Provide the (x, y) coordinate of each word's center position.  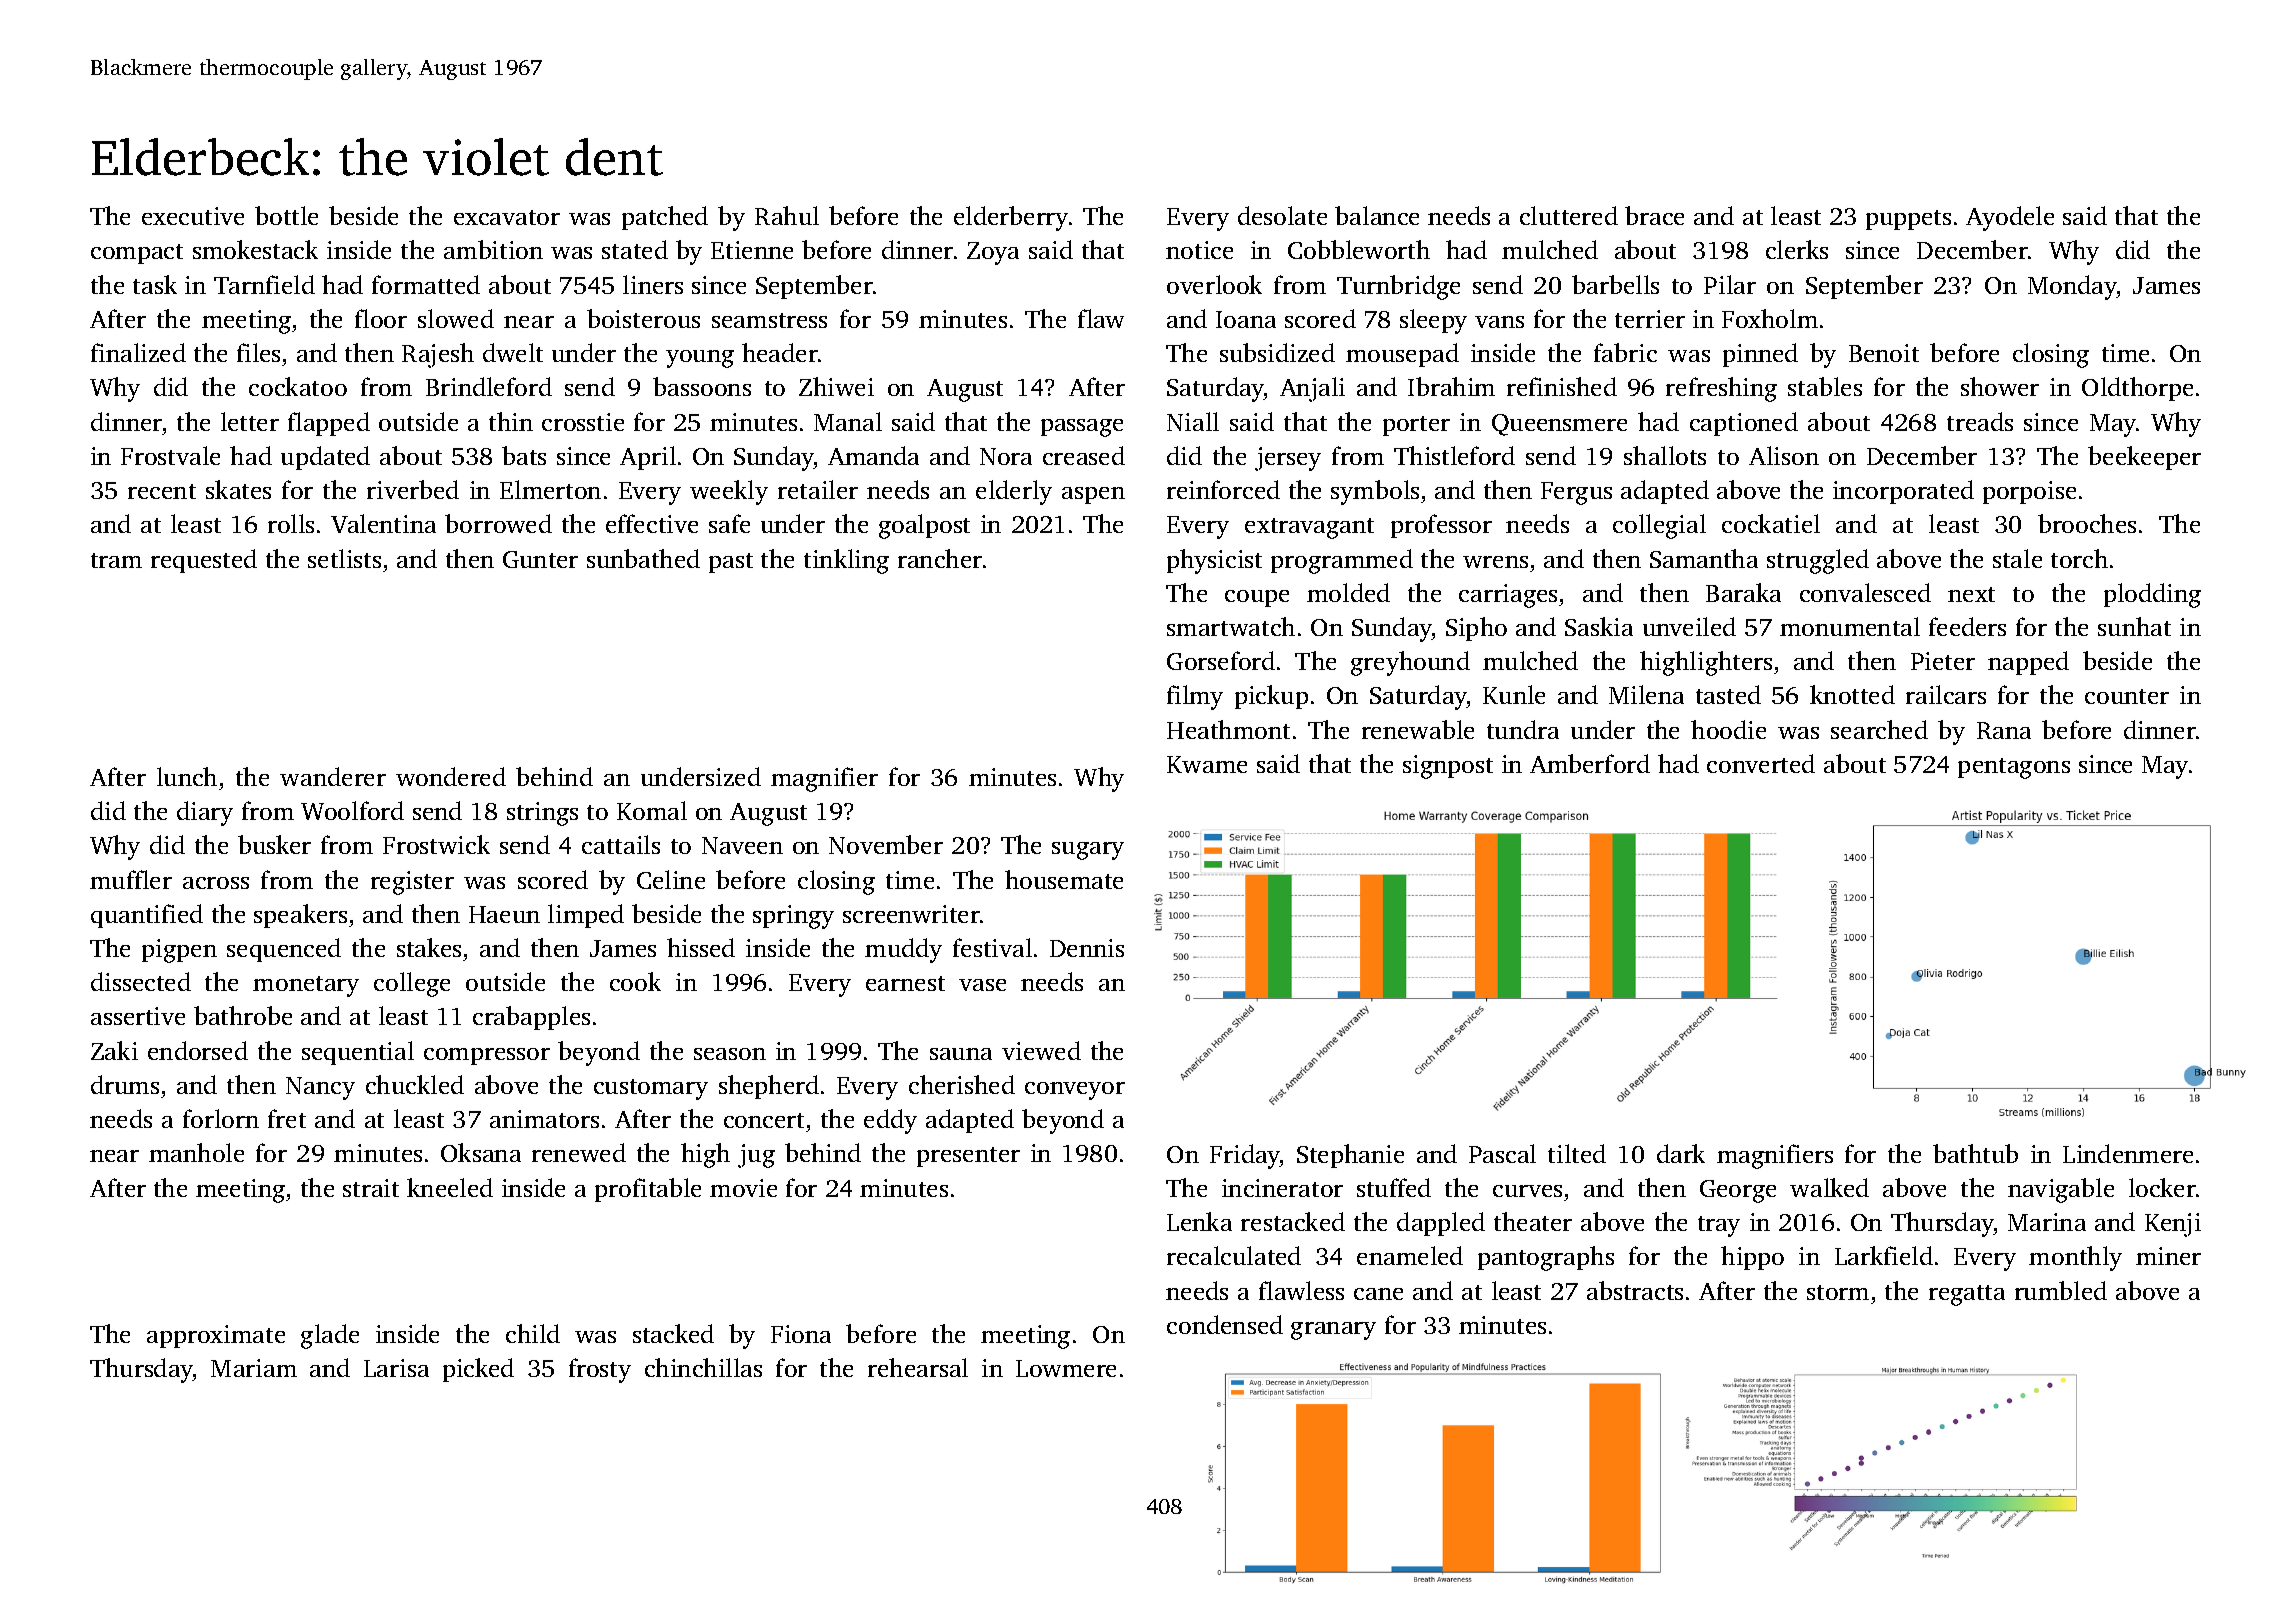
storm (1838, 1292)
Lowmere (1066, 1368)
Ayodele (2010, 218)
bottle (286, 215)
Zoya (993, 253)
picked (478, 1370)
